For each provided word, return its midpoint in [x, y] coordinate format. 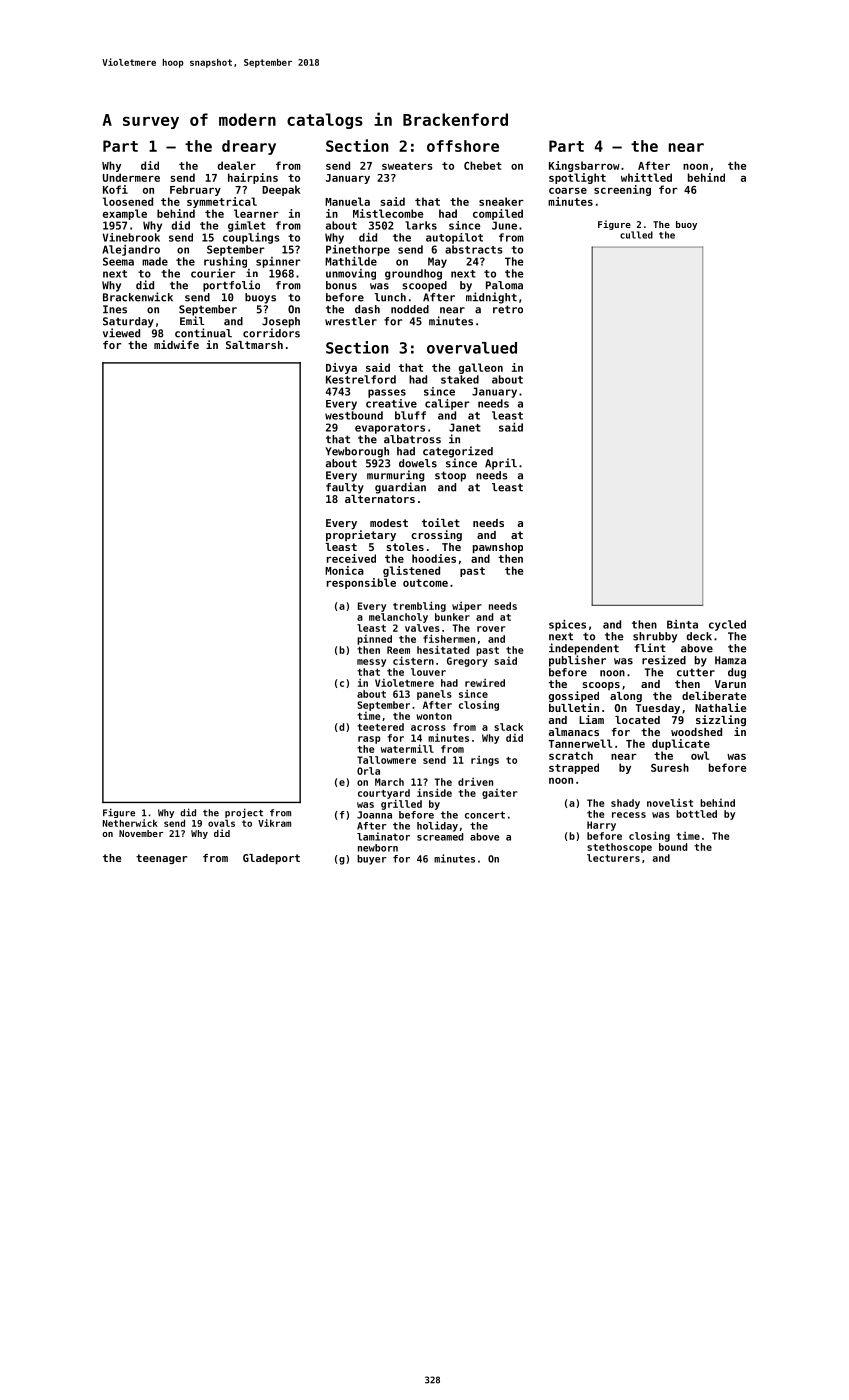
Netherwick [130, 823]
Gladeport [271, 859]
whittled [646, 177]
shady [625, 804]
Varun [730, 684]
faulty [345, 488]
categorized [458, 452]
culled [636, 235]
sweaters [407, 166]
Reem [398, 650]
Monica [344, 570]
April [501, 464]
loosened [128, 201]
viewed [121, 333]
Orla [368, 771]
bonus [341, 285]
